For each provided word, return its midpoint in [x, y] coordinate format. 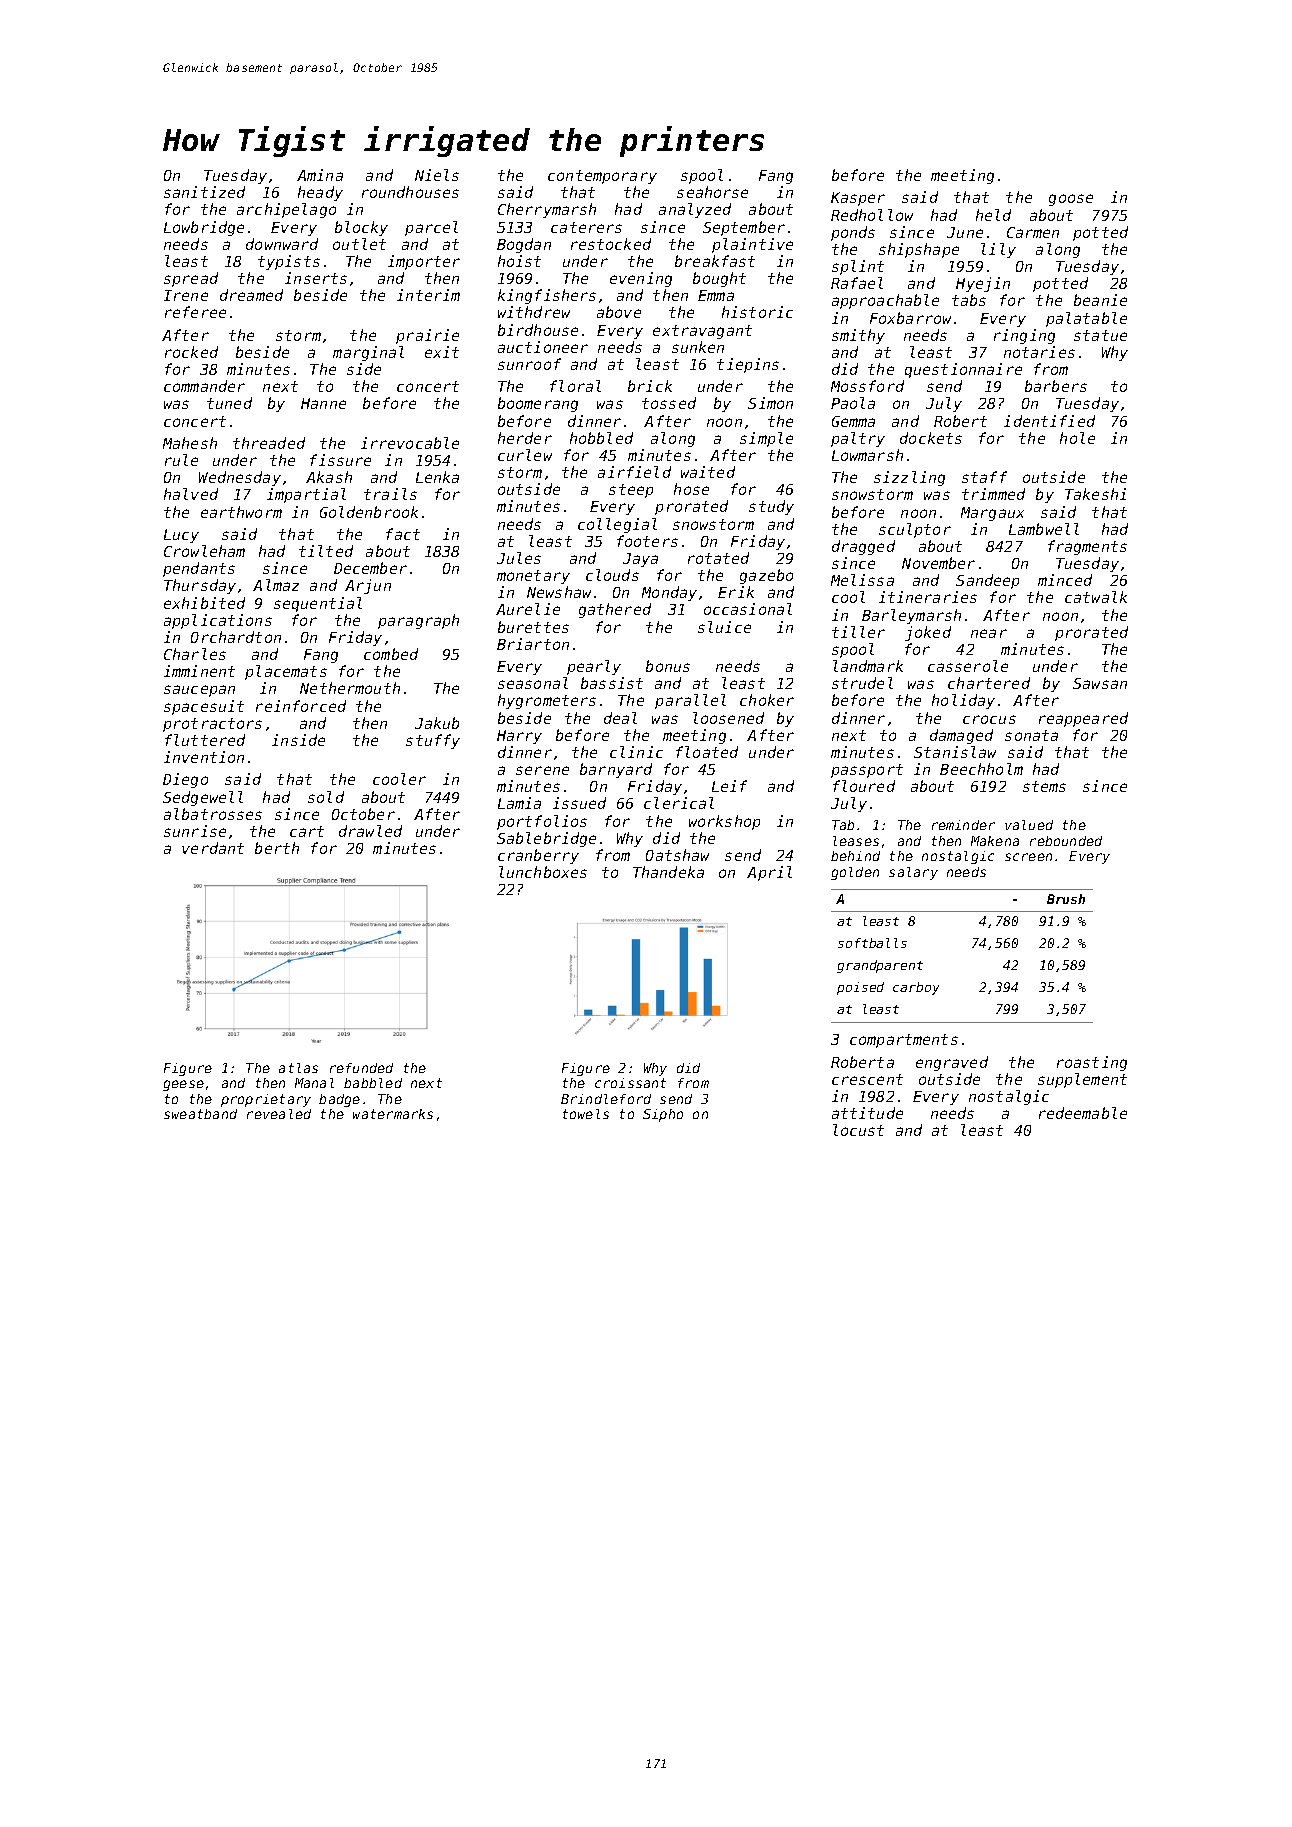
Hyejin [983, 284]
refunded [361, 1068]
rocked [191, 352]
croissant [630, 1083]
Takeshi [1095, 494]
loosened [728, 718]
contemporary [602, 177]
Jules [519, 558]
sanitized [204, 192]
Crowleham [204, 551]
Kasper [858, 199]
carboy [916, 988]
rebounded [1066, 841]
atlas [298, 1068]
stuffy [433, 741]
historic [757, 312]
